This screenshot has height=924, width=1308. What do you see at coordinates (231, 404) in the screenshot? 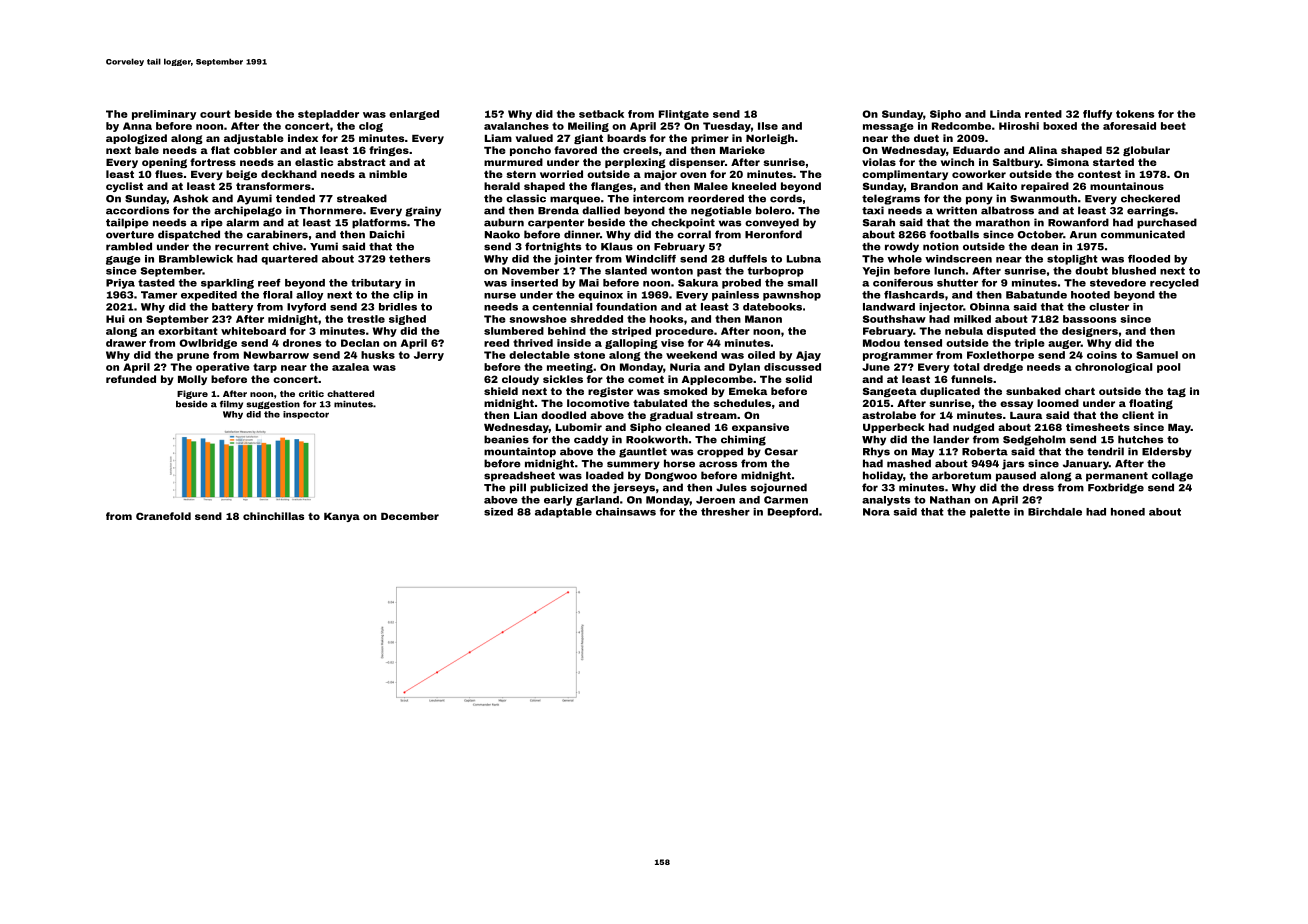
I see `filmy` at bounding box center [231, 404].
